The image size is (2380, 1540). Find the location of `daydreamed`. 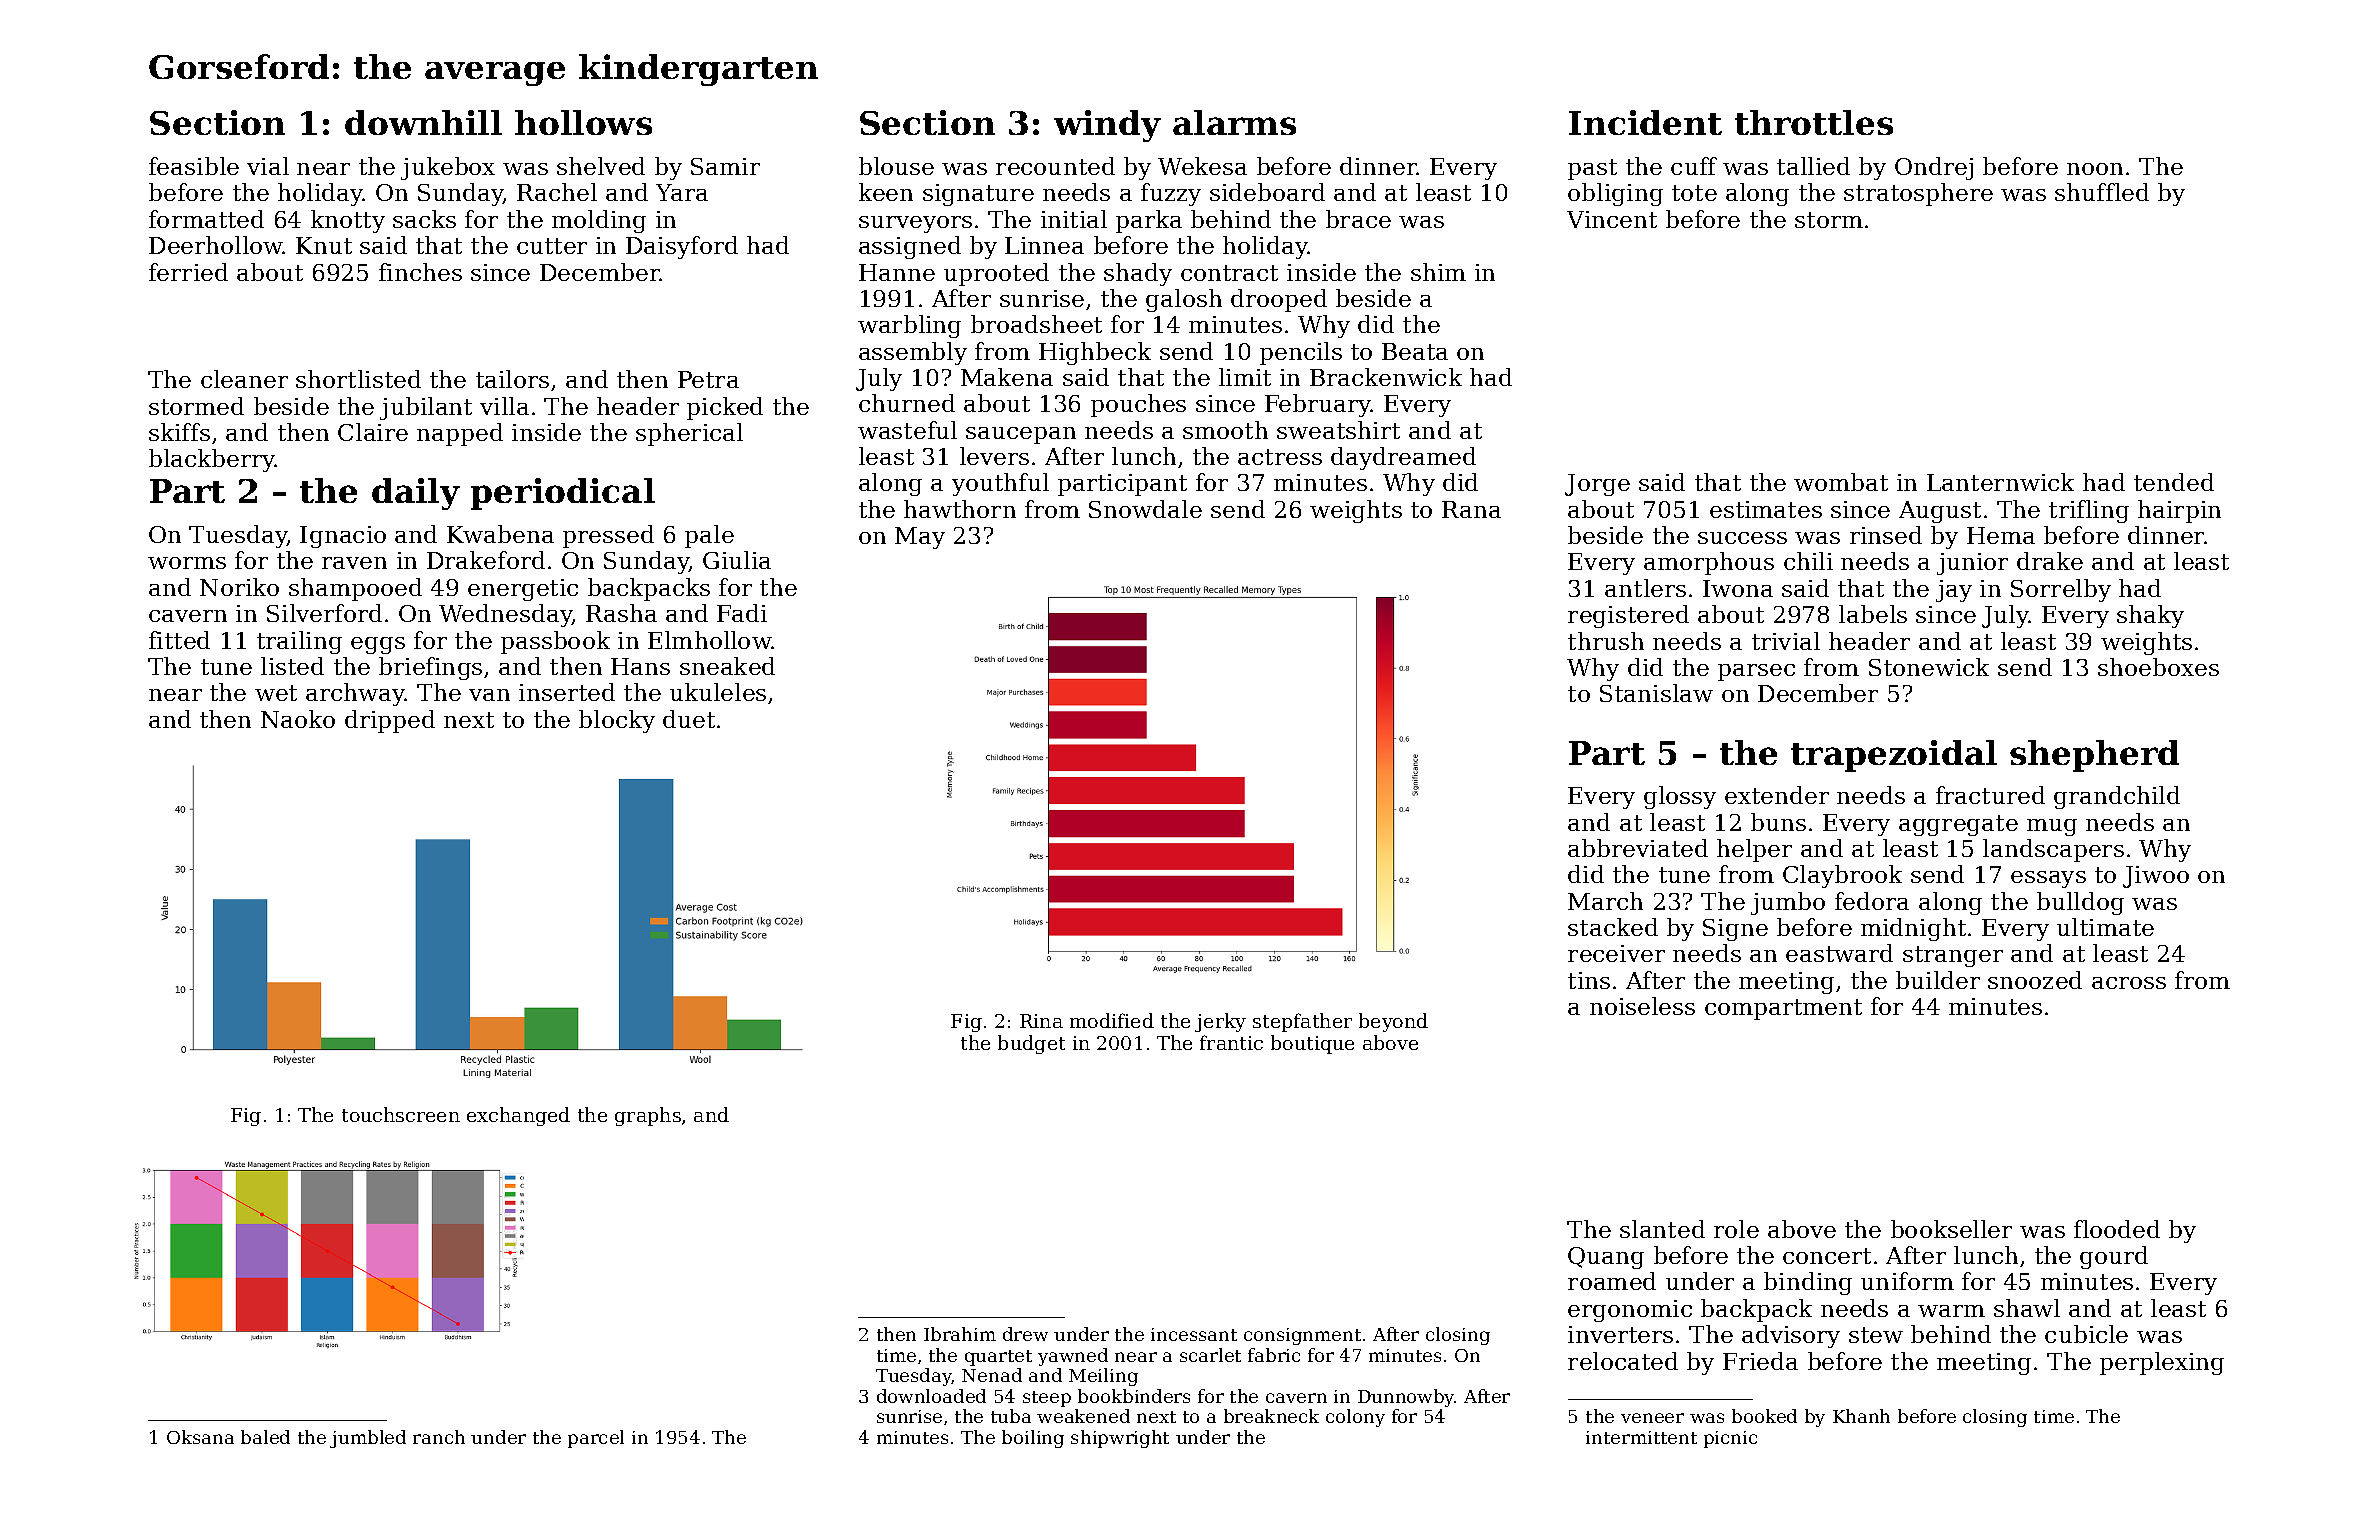

daydreamed is located at coordinates (1403, 458).
